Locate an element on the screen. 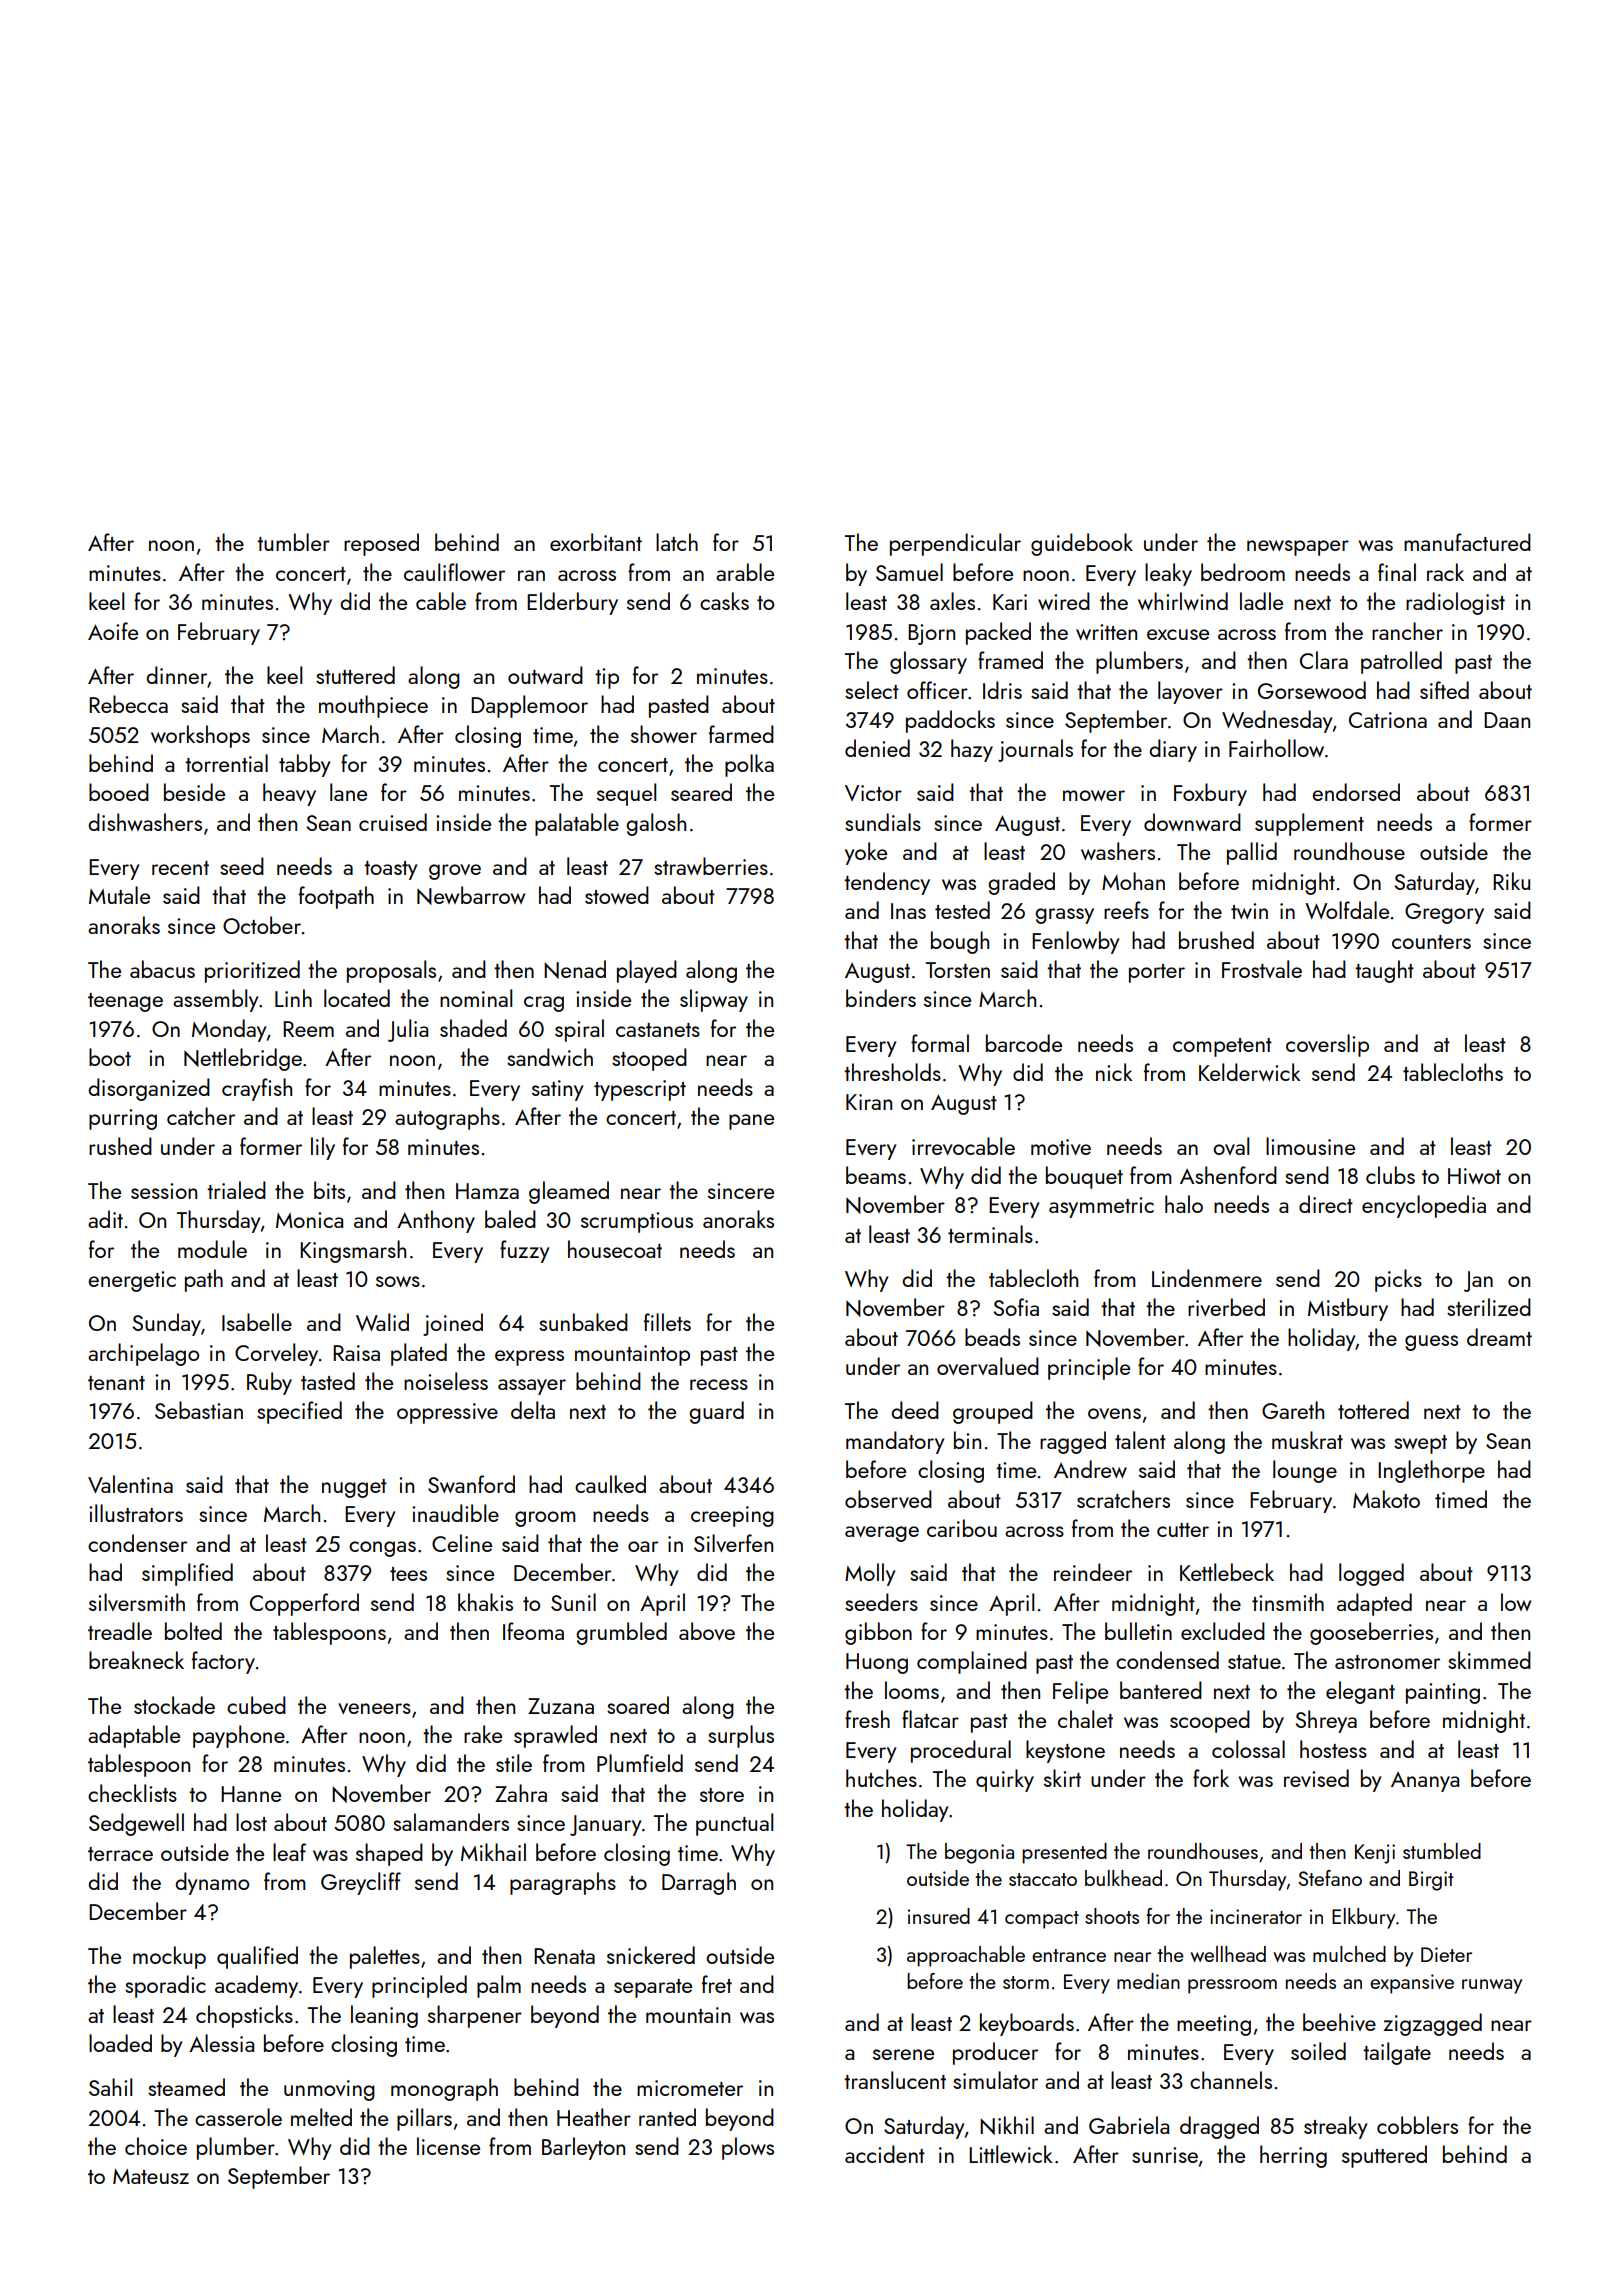  nominal is located at coordinates (476, 998).
